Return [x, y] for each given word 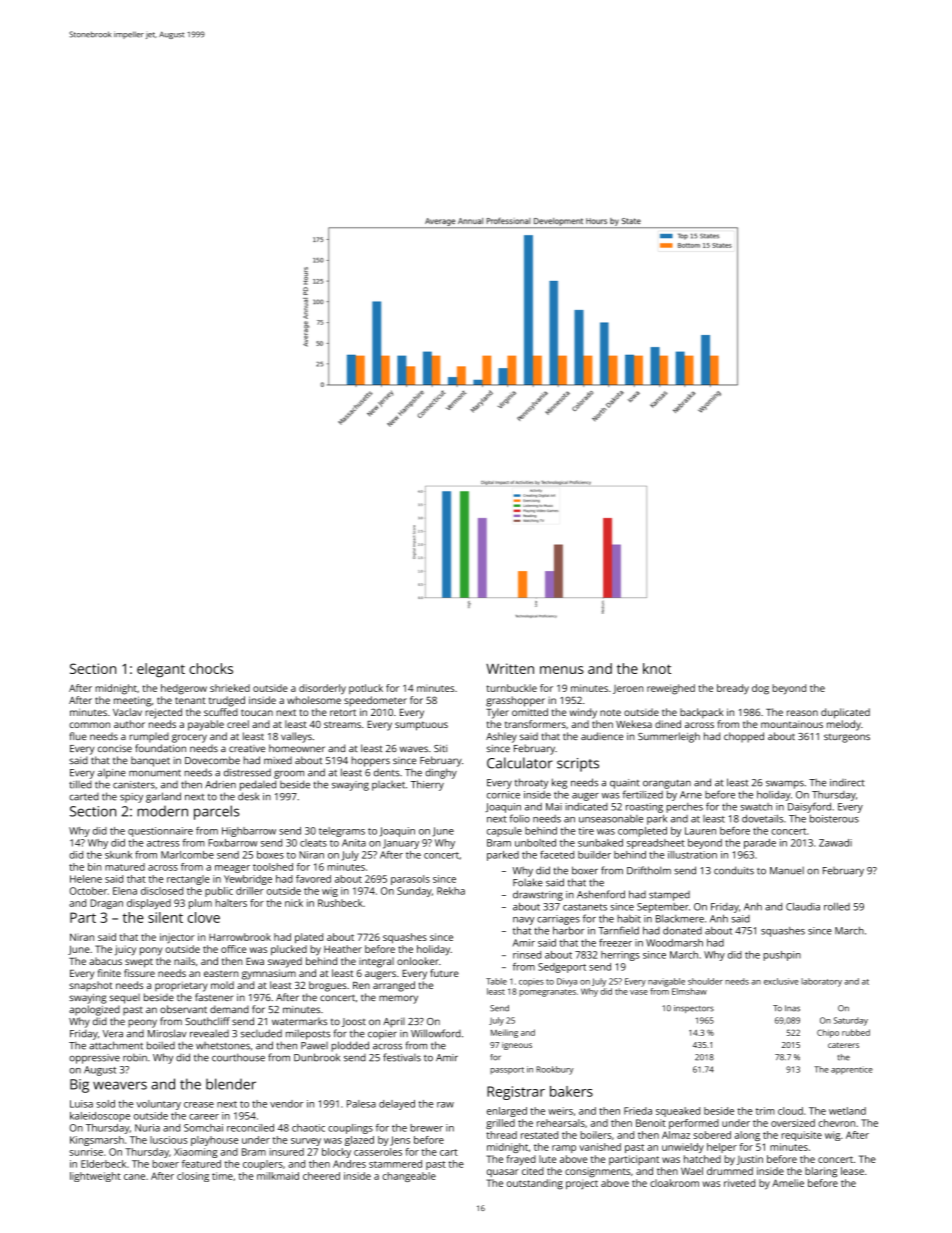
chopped [744, 737]
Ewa [255, 961]
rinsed [527, 955]
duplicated [845, 713]
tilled [80, 784]
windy [583, 713]
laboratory [821, 982]
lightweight [95, 1177]
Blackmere [680, 919]
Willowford [436, 1033]
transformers [535, 724]
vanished [600, 1147]
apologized [94, 1010]
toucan [257, 712]
